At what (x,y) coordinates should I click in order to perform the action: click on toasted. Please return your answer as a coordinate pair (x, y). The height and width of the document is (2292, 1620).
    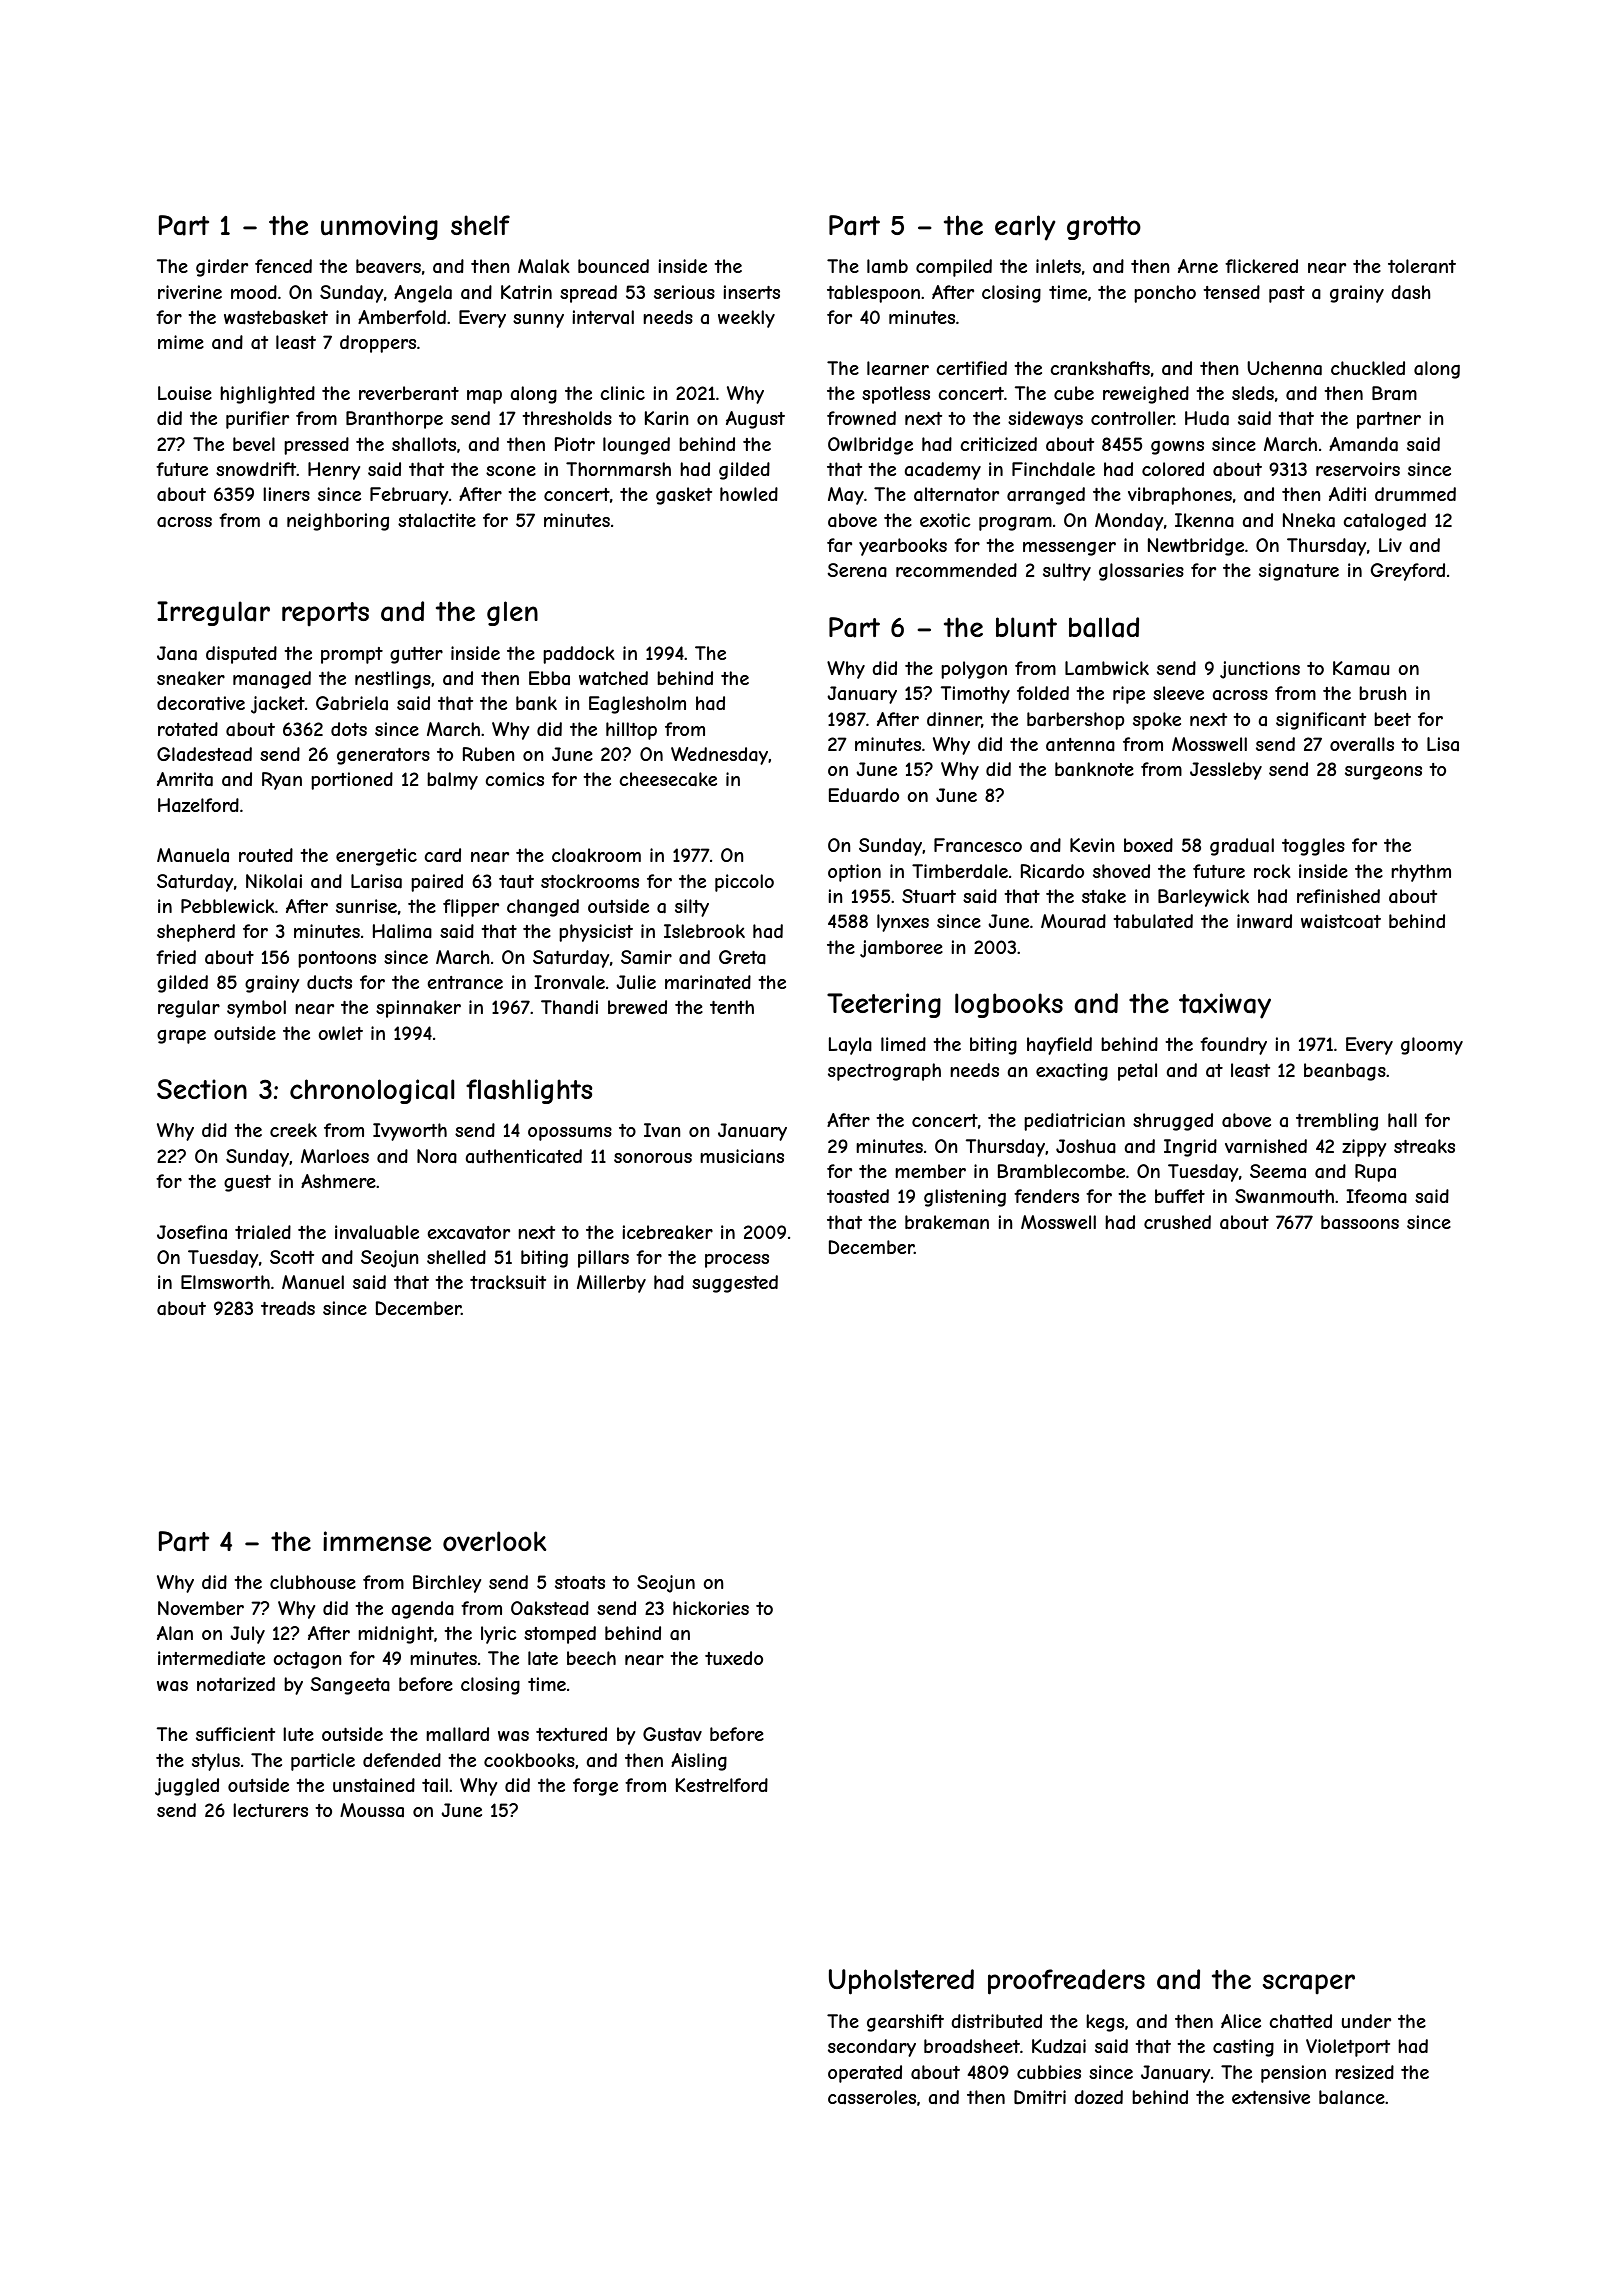
    Looking at the image, I should click on (858, 1196).
